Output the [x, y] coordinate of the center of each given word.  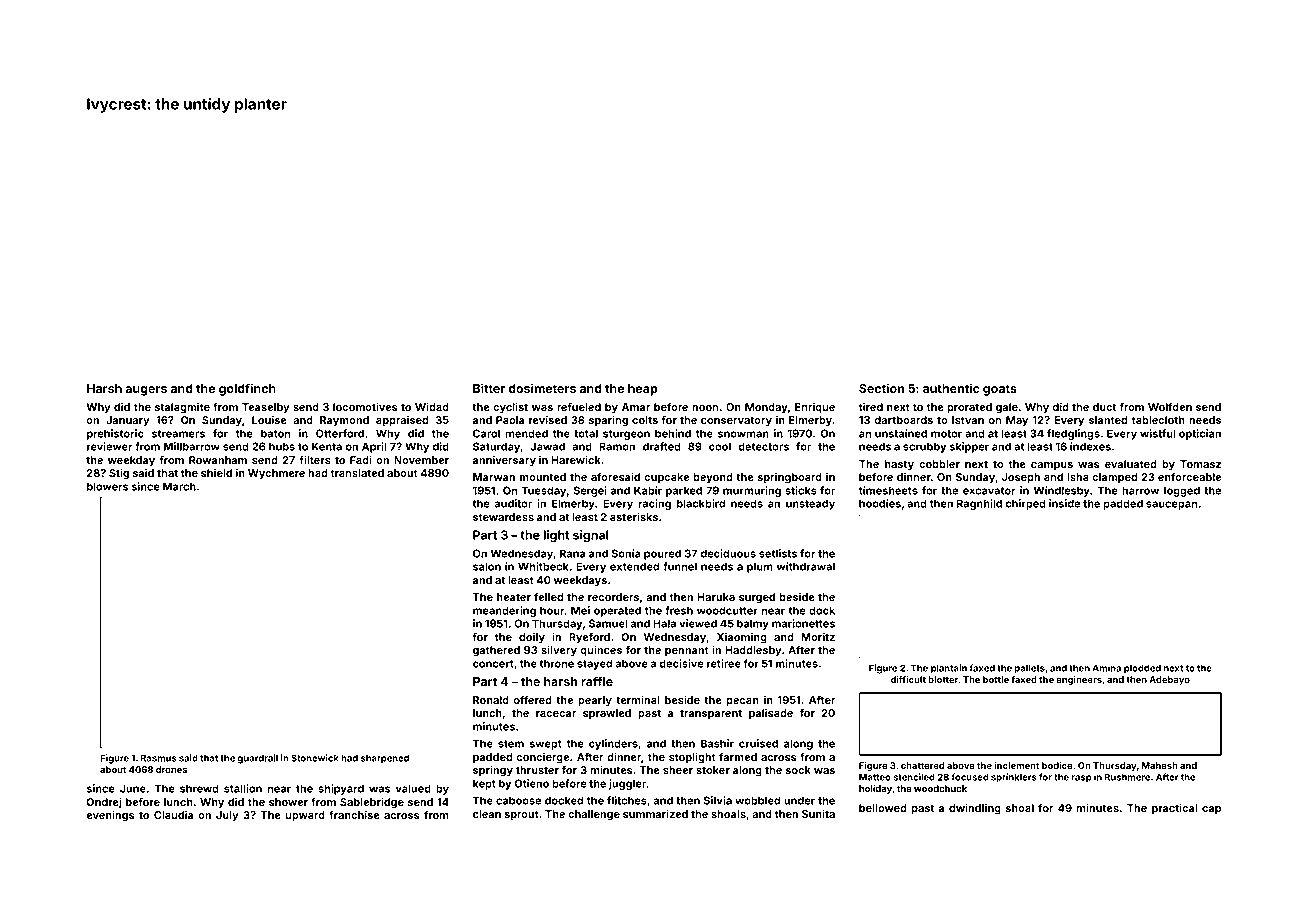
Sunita [818, 813]
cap [1211, 810]
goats [1000, 390]
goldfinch [247, 389]
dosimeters [542, 388]
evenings [110, 816]
